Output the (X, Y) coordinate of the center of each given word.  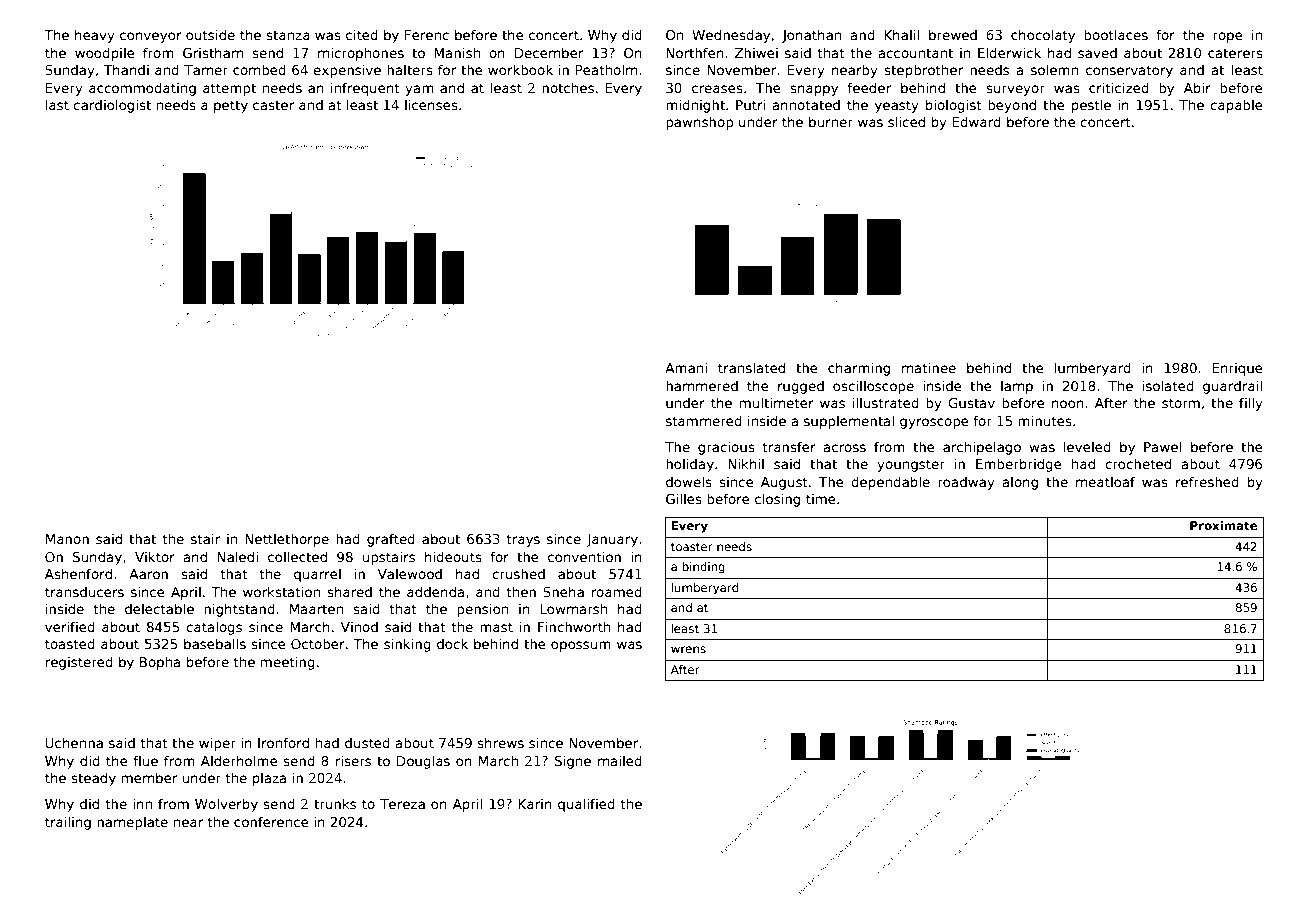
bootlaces (1116, 34)
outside (210, 34)
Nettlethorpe (287, 540)
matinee (929, 367)
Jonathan (811, 36)
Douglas (423, 762)
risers (353, 760)
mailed (620, 760)
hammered (702, 386)
